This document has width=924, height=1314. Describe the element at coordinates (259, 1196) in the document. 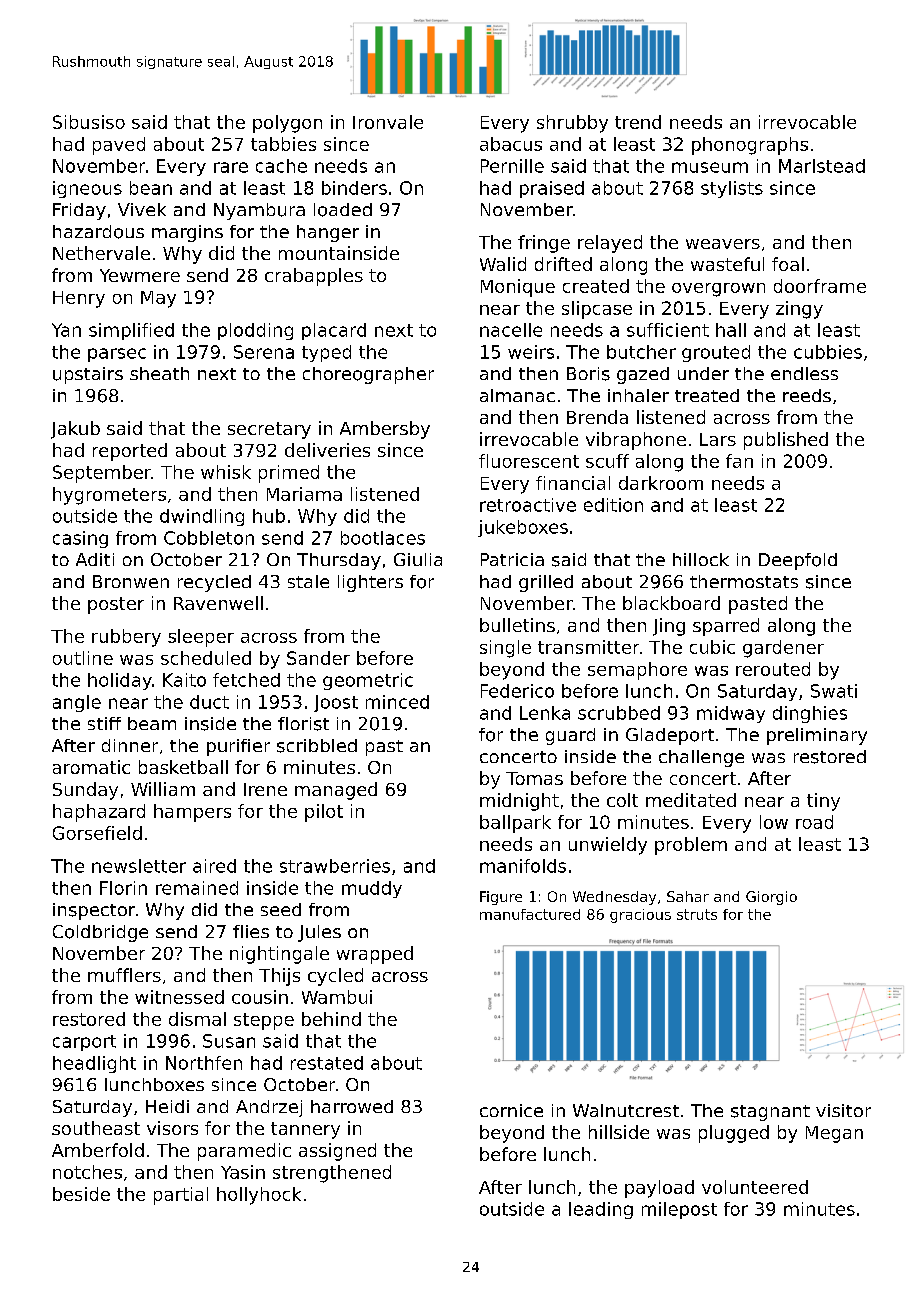

I see `hollyhock` at that location.
